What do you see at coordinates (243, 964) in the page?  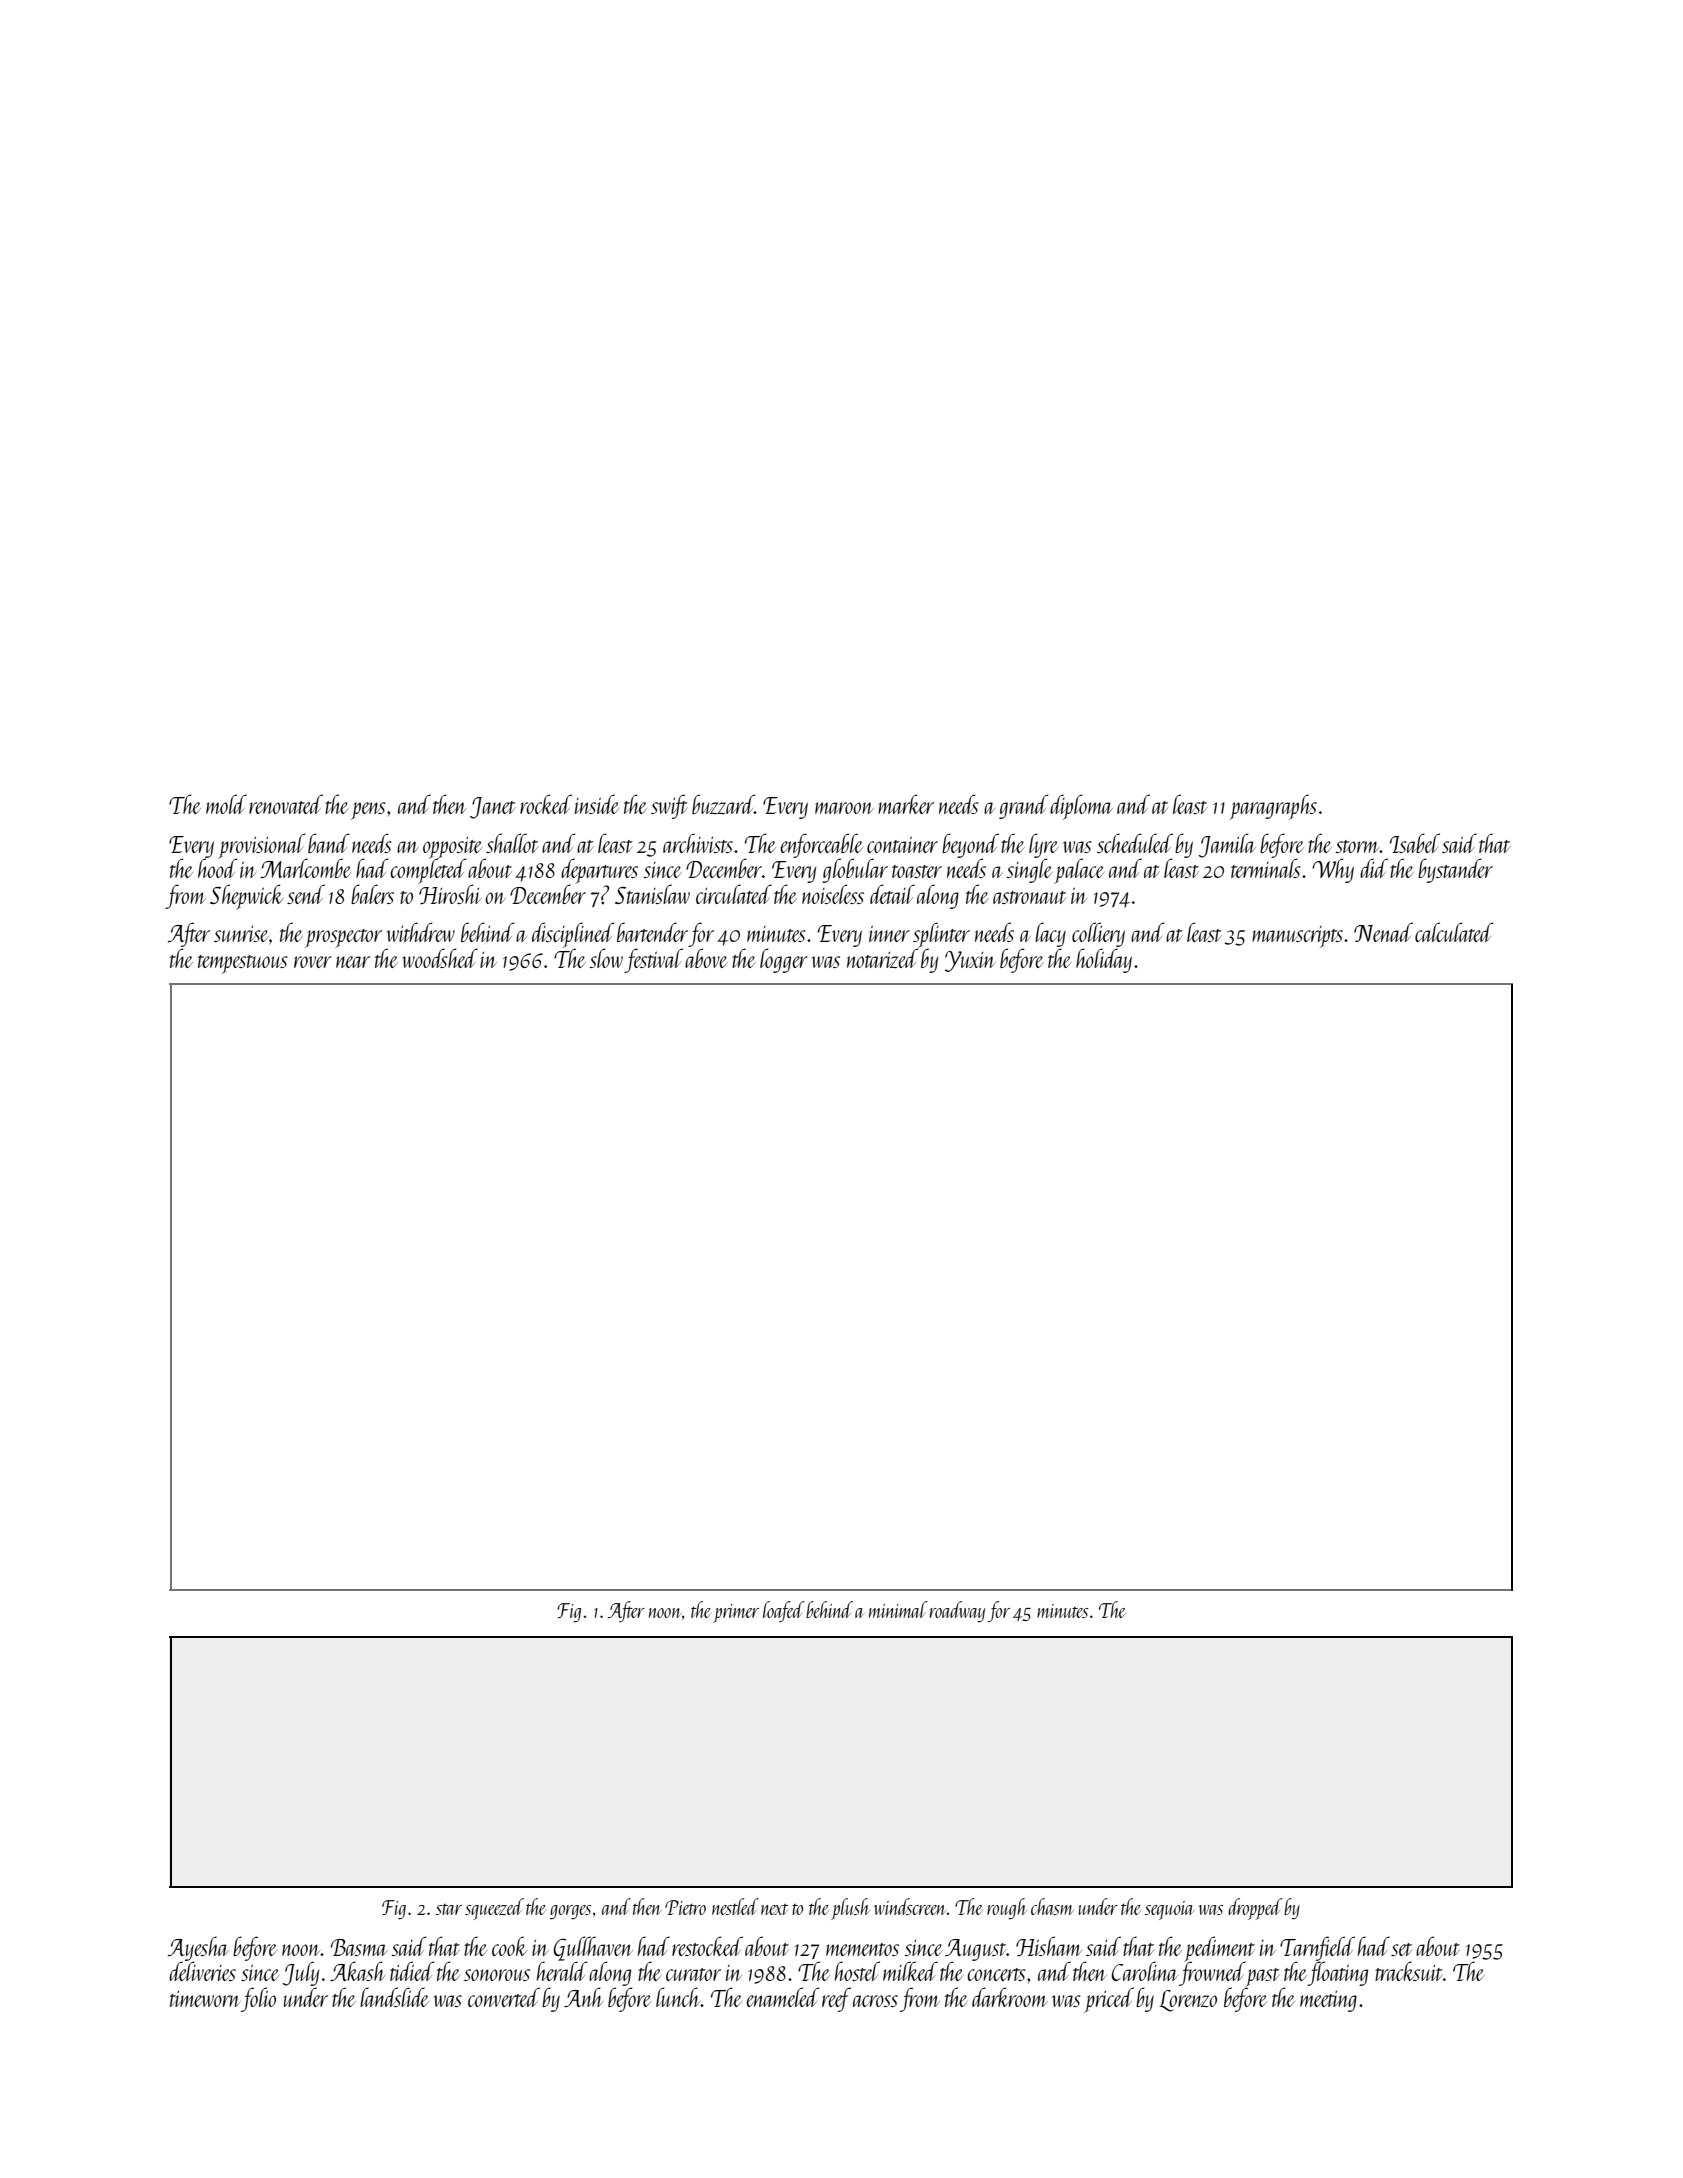 I see `tempestuous` at bounding box center [243, 964].
